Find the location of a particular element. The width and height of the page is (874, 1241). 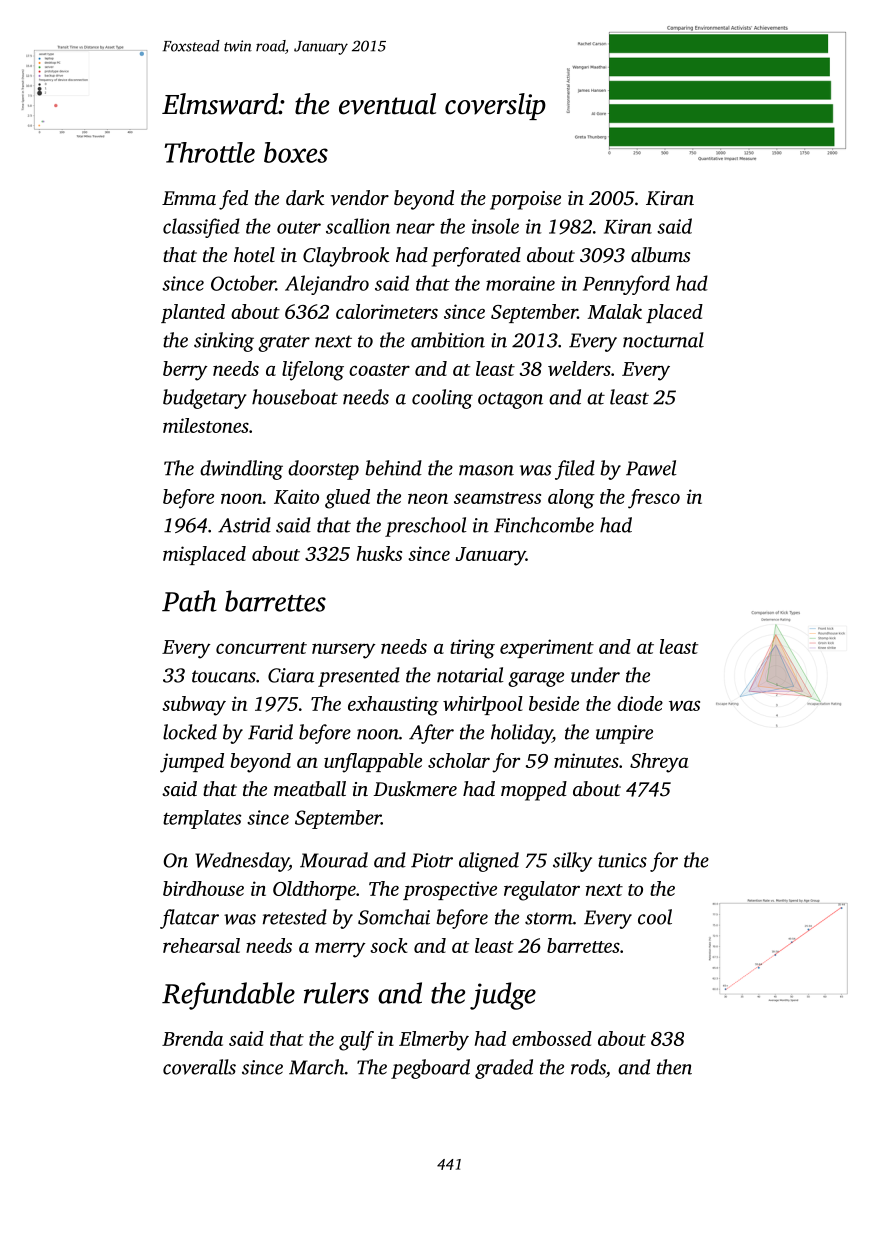

Path is located at coordinates (189, 601).
